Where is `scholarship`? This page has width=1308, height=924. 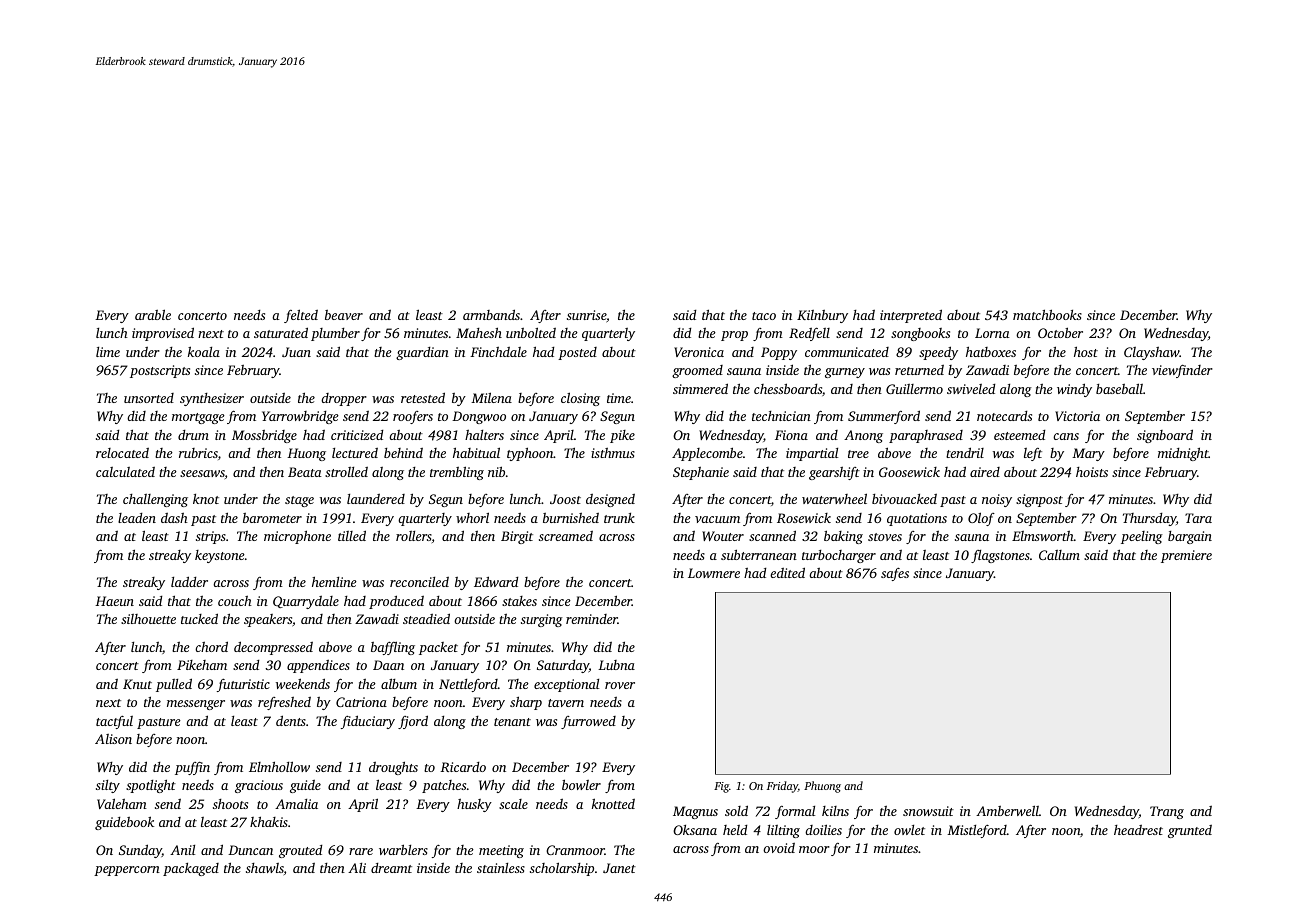
scholarship is located at coordinates (562, 869).
